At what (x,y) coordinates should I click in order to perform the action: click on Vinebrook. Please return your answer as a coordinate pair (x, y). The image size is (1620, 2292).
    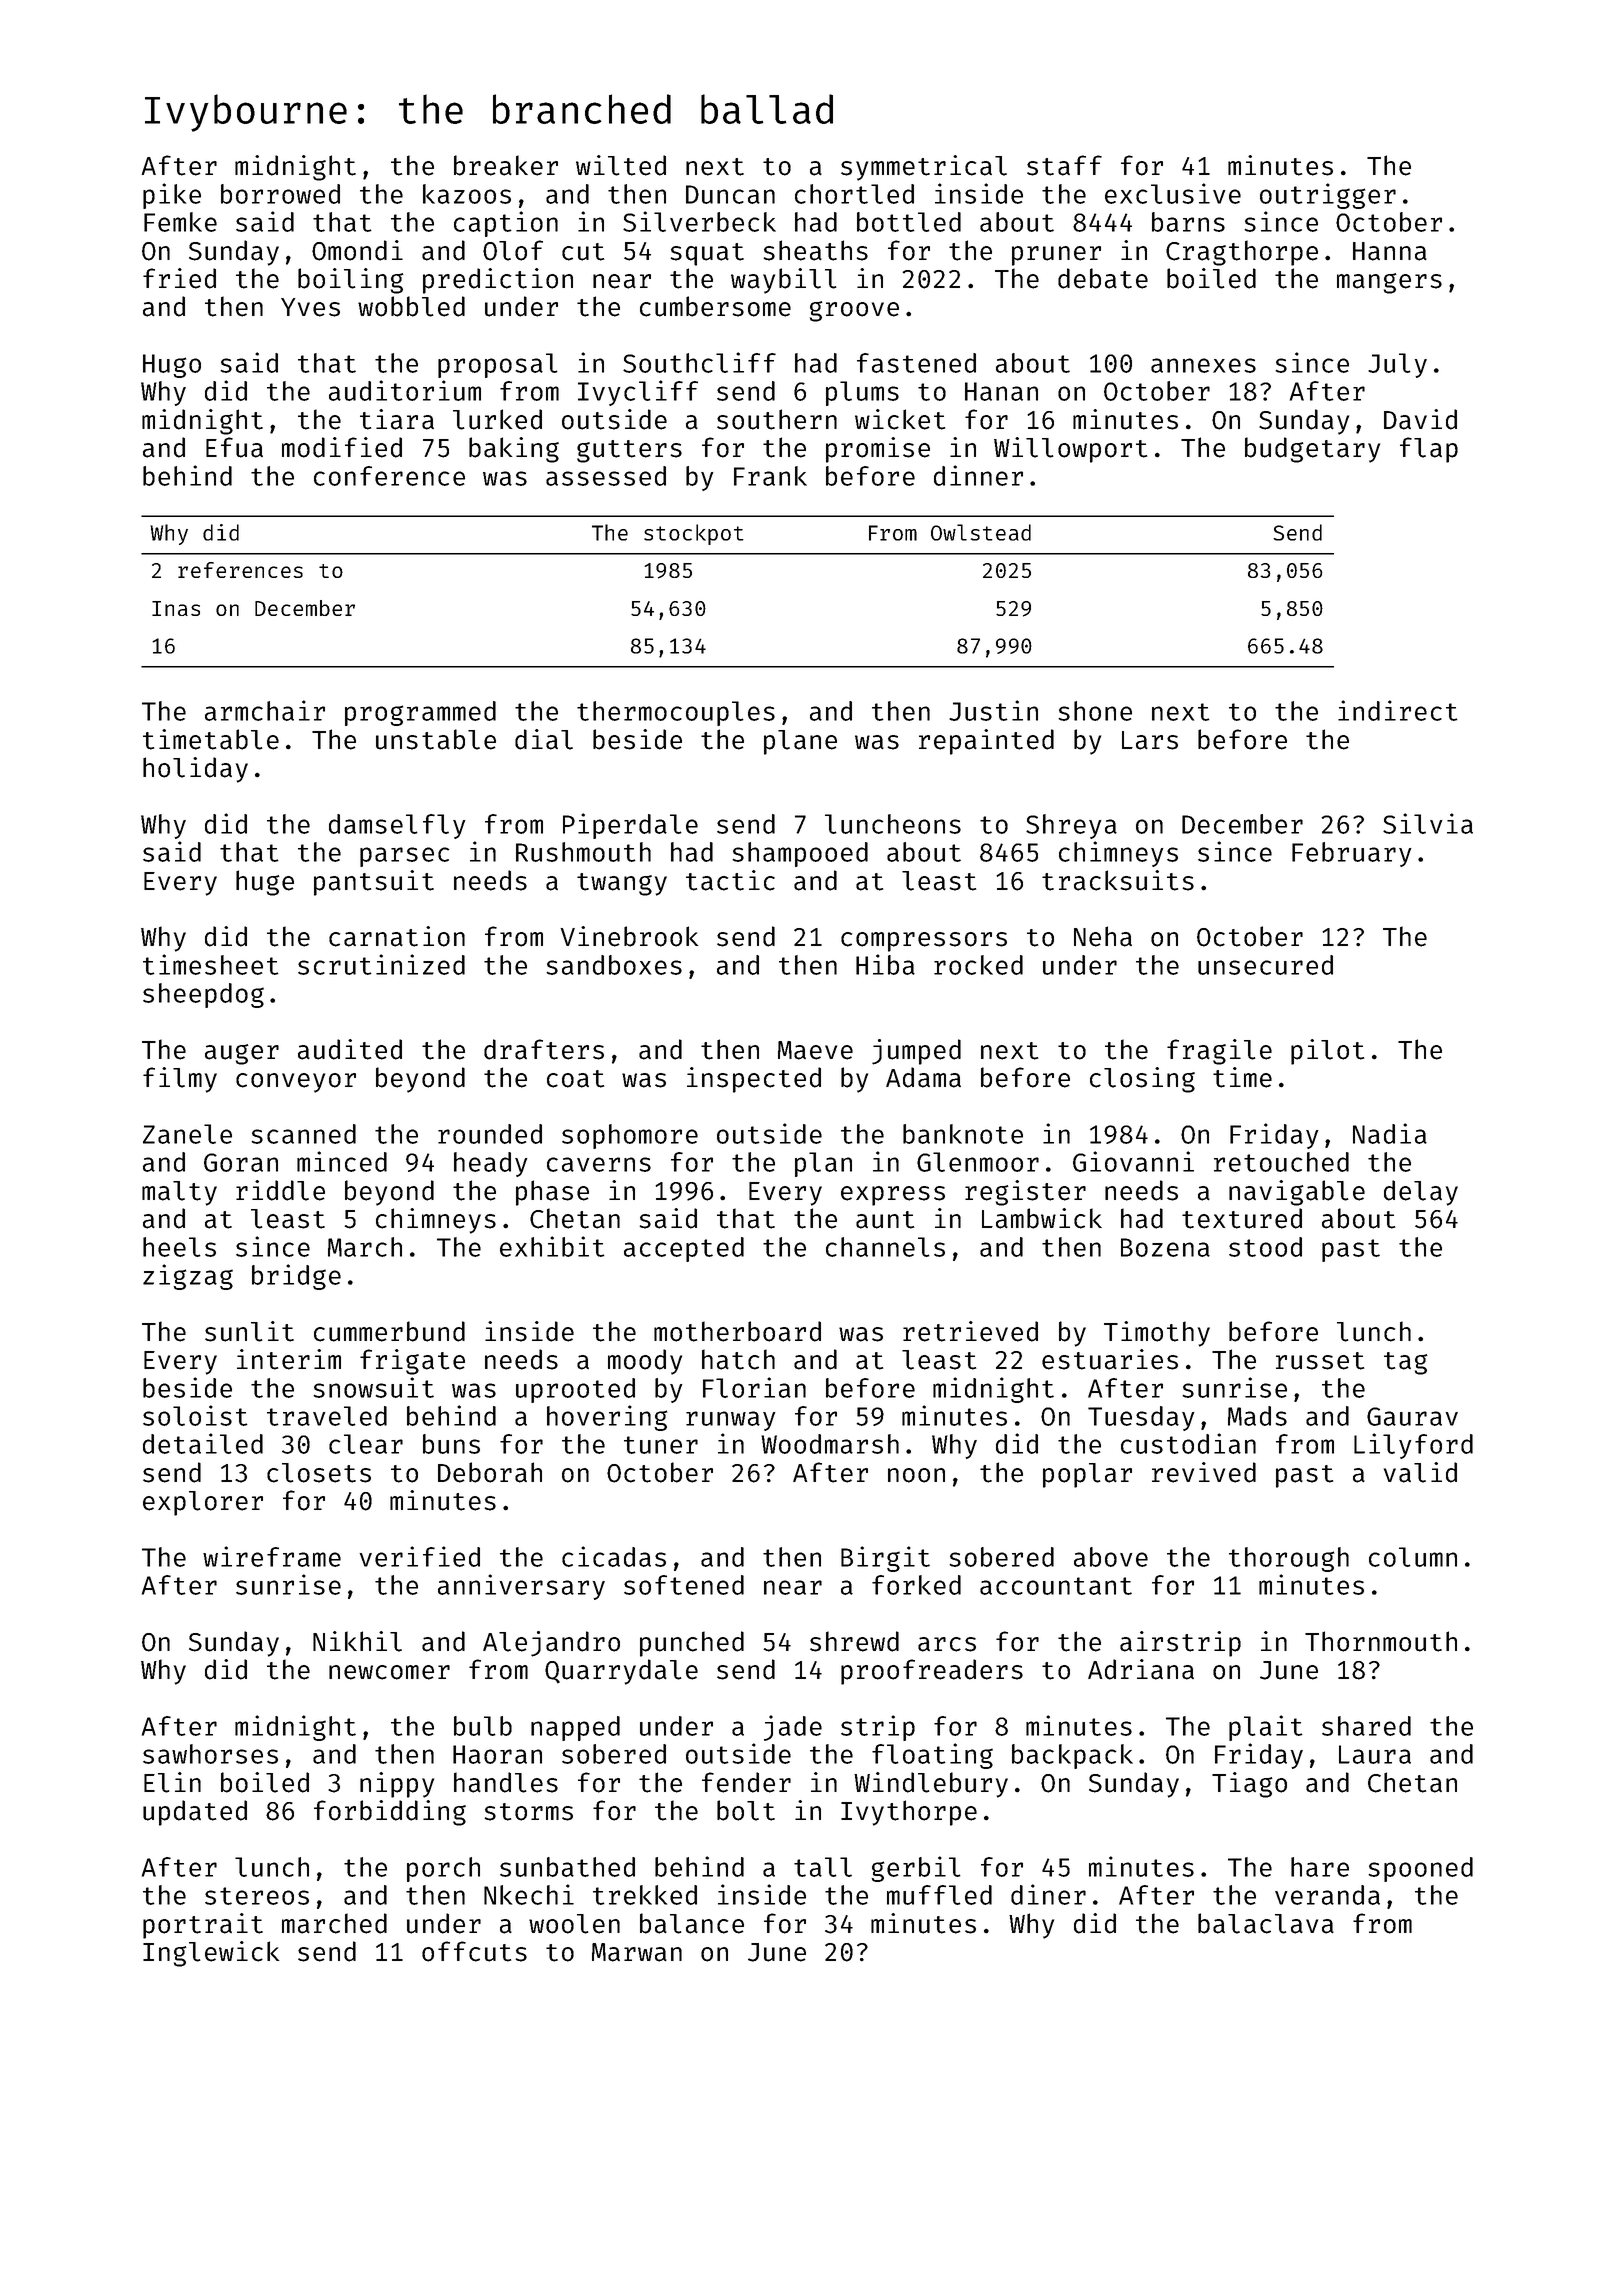
    Looking at the image, I should click on (629, 936).
